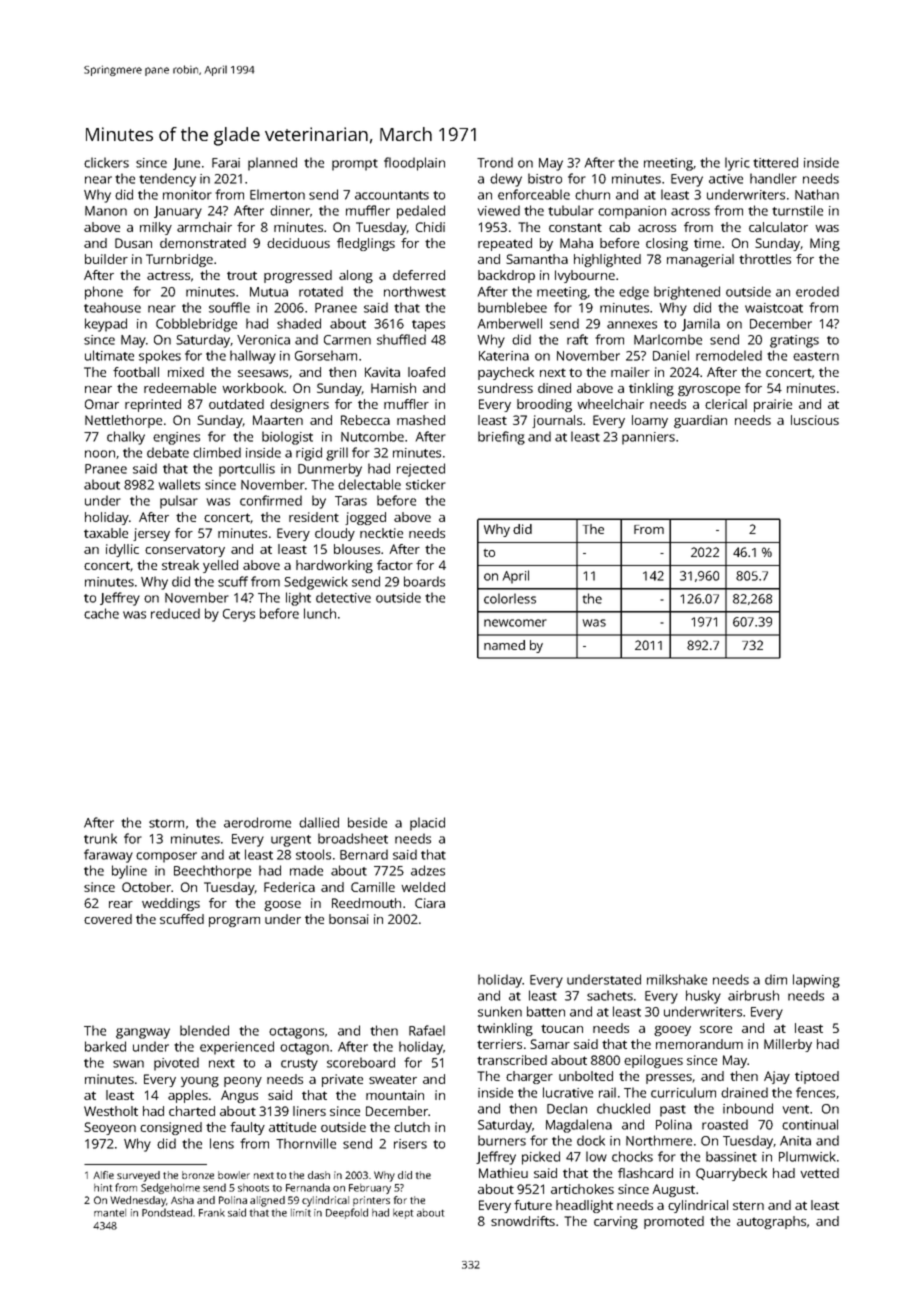 This screenshot has width=924, height=1308. I want to click on dim, so click(776, 979).
